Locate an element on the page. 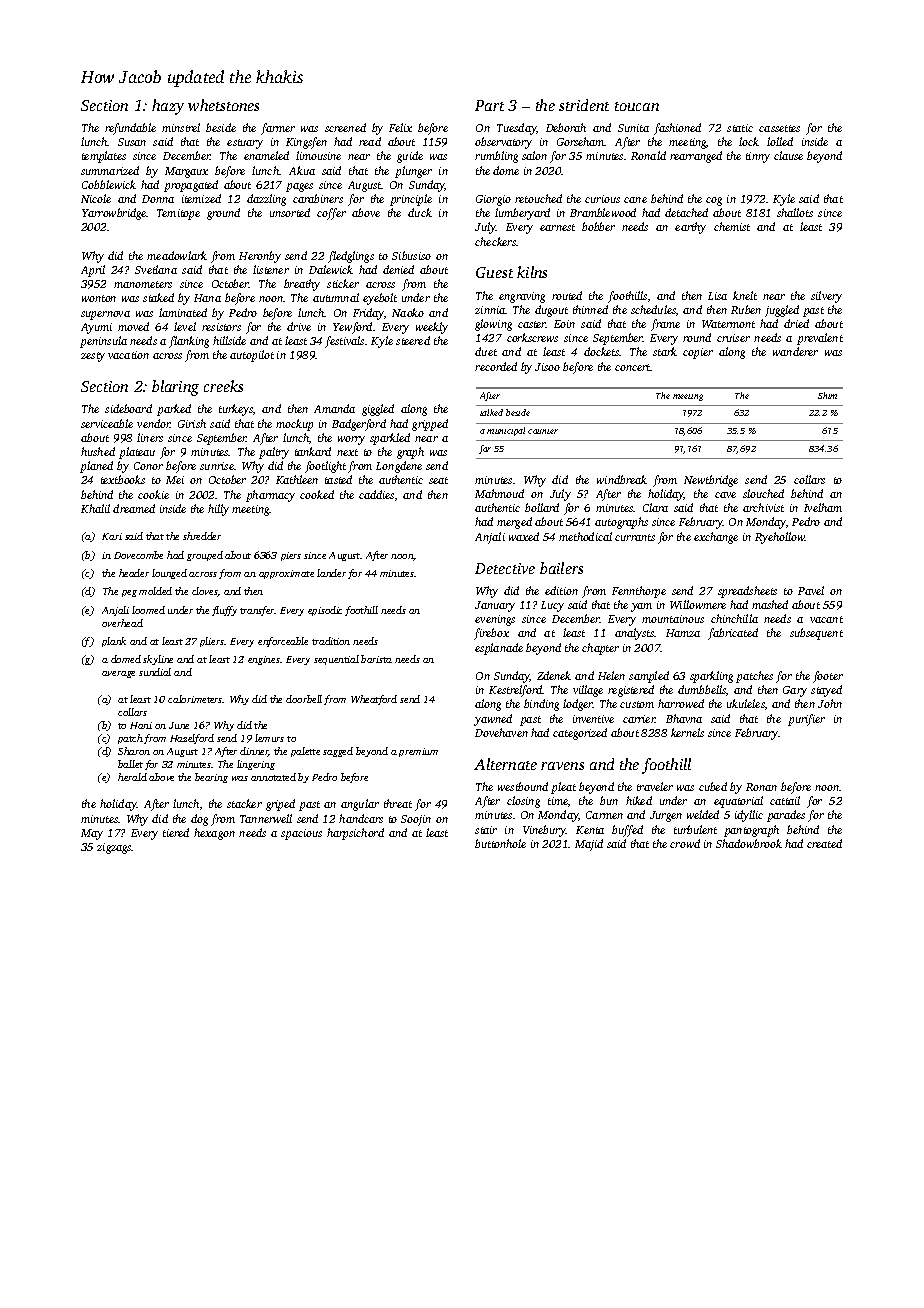 The width and height of the image is (924, 1308). copier is located at coordinates (698, 353).
